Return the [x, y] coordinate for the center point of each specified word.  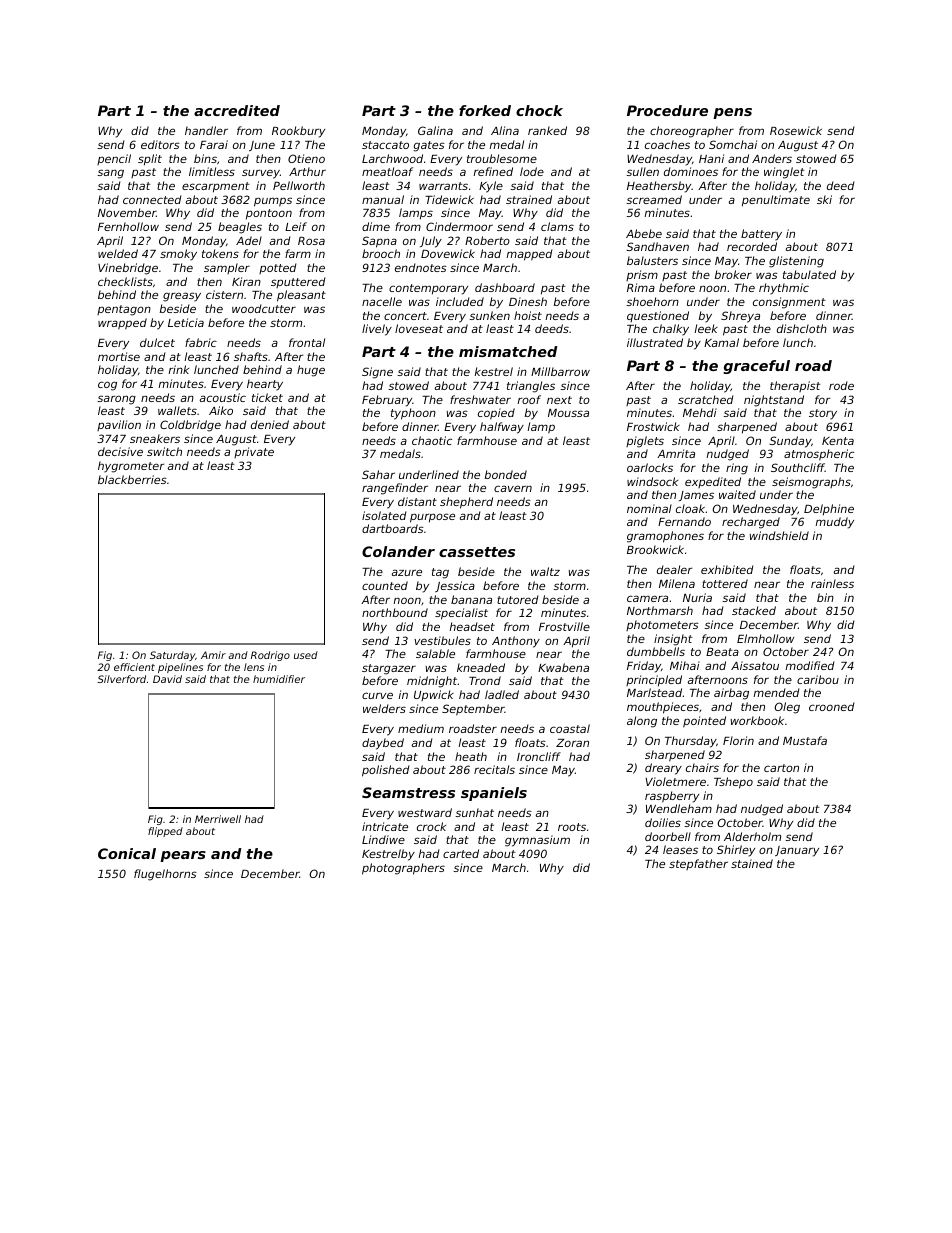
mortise [119, 356]
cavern [513, 488]
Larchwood [392, 158]
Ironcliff [539, 756]
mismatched [508, 351]
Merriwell [218, 819]
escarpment [216, 187]
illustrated [655, 342]
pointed [704, 722]
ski [824, 199]
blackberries [132, 479]
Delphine [829, 510]
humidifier [279, 679]
